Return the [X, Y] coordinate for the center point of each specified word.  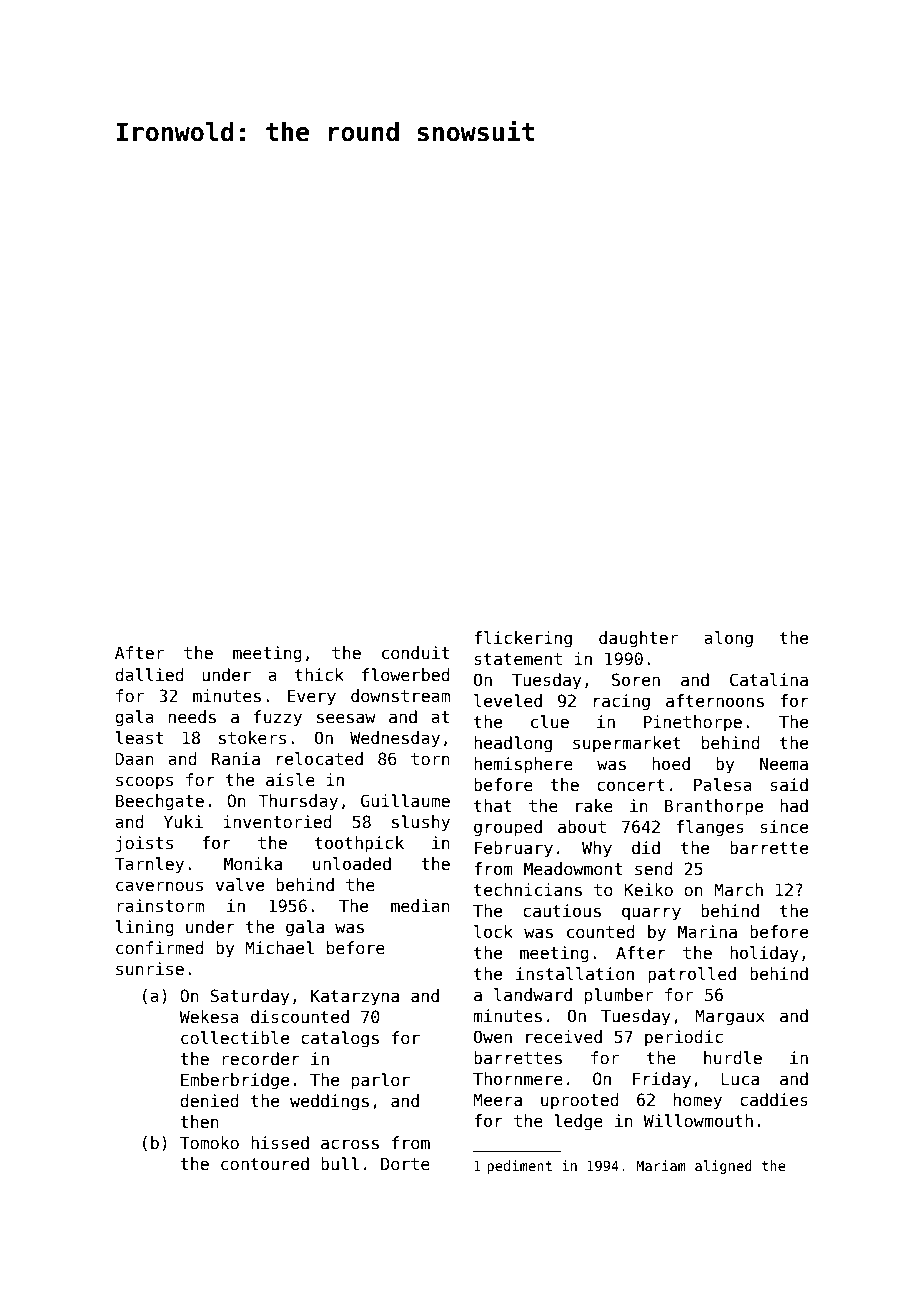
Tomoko [209, 1143]
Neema [784, 764]
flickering [523, 639]
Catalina [769, 680]
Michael [279, 948]
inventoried [277, 822]
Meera [497, 1100]
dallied [149, 675]
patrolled [692, 975]
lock [493, 931]
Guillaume [405, 801]
